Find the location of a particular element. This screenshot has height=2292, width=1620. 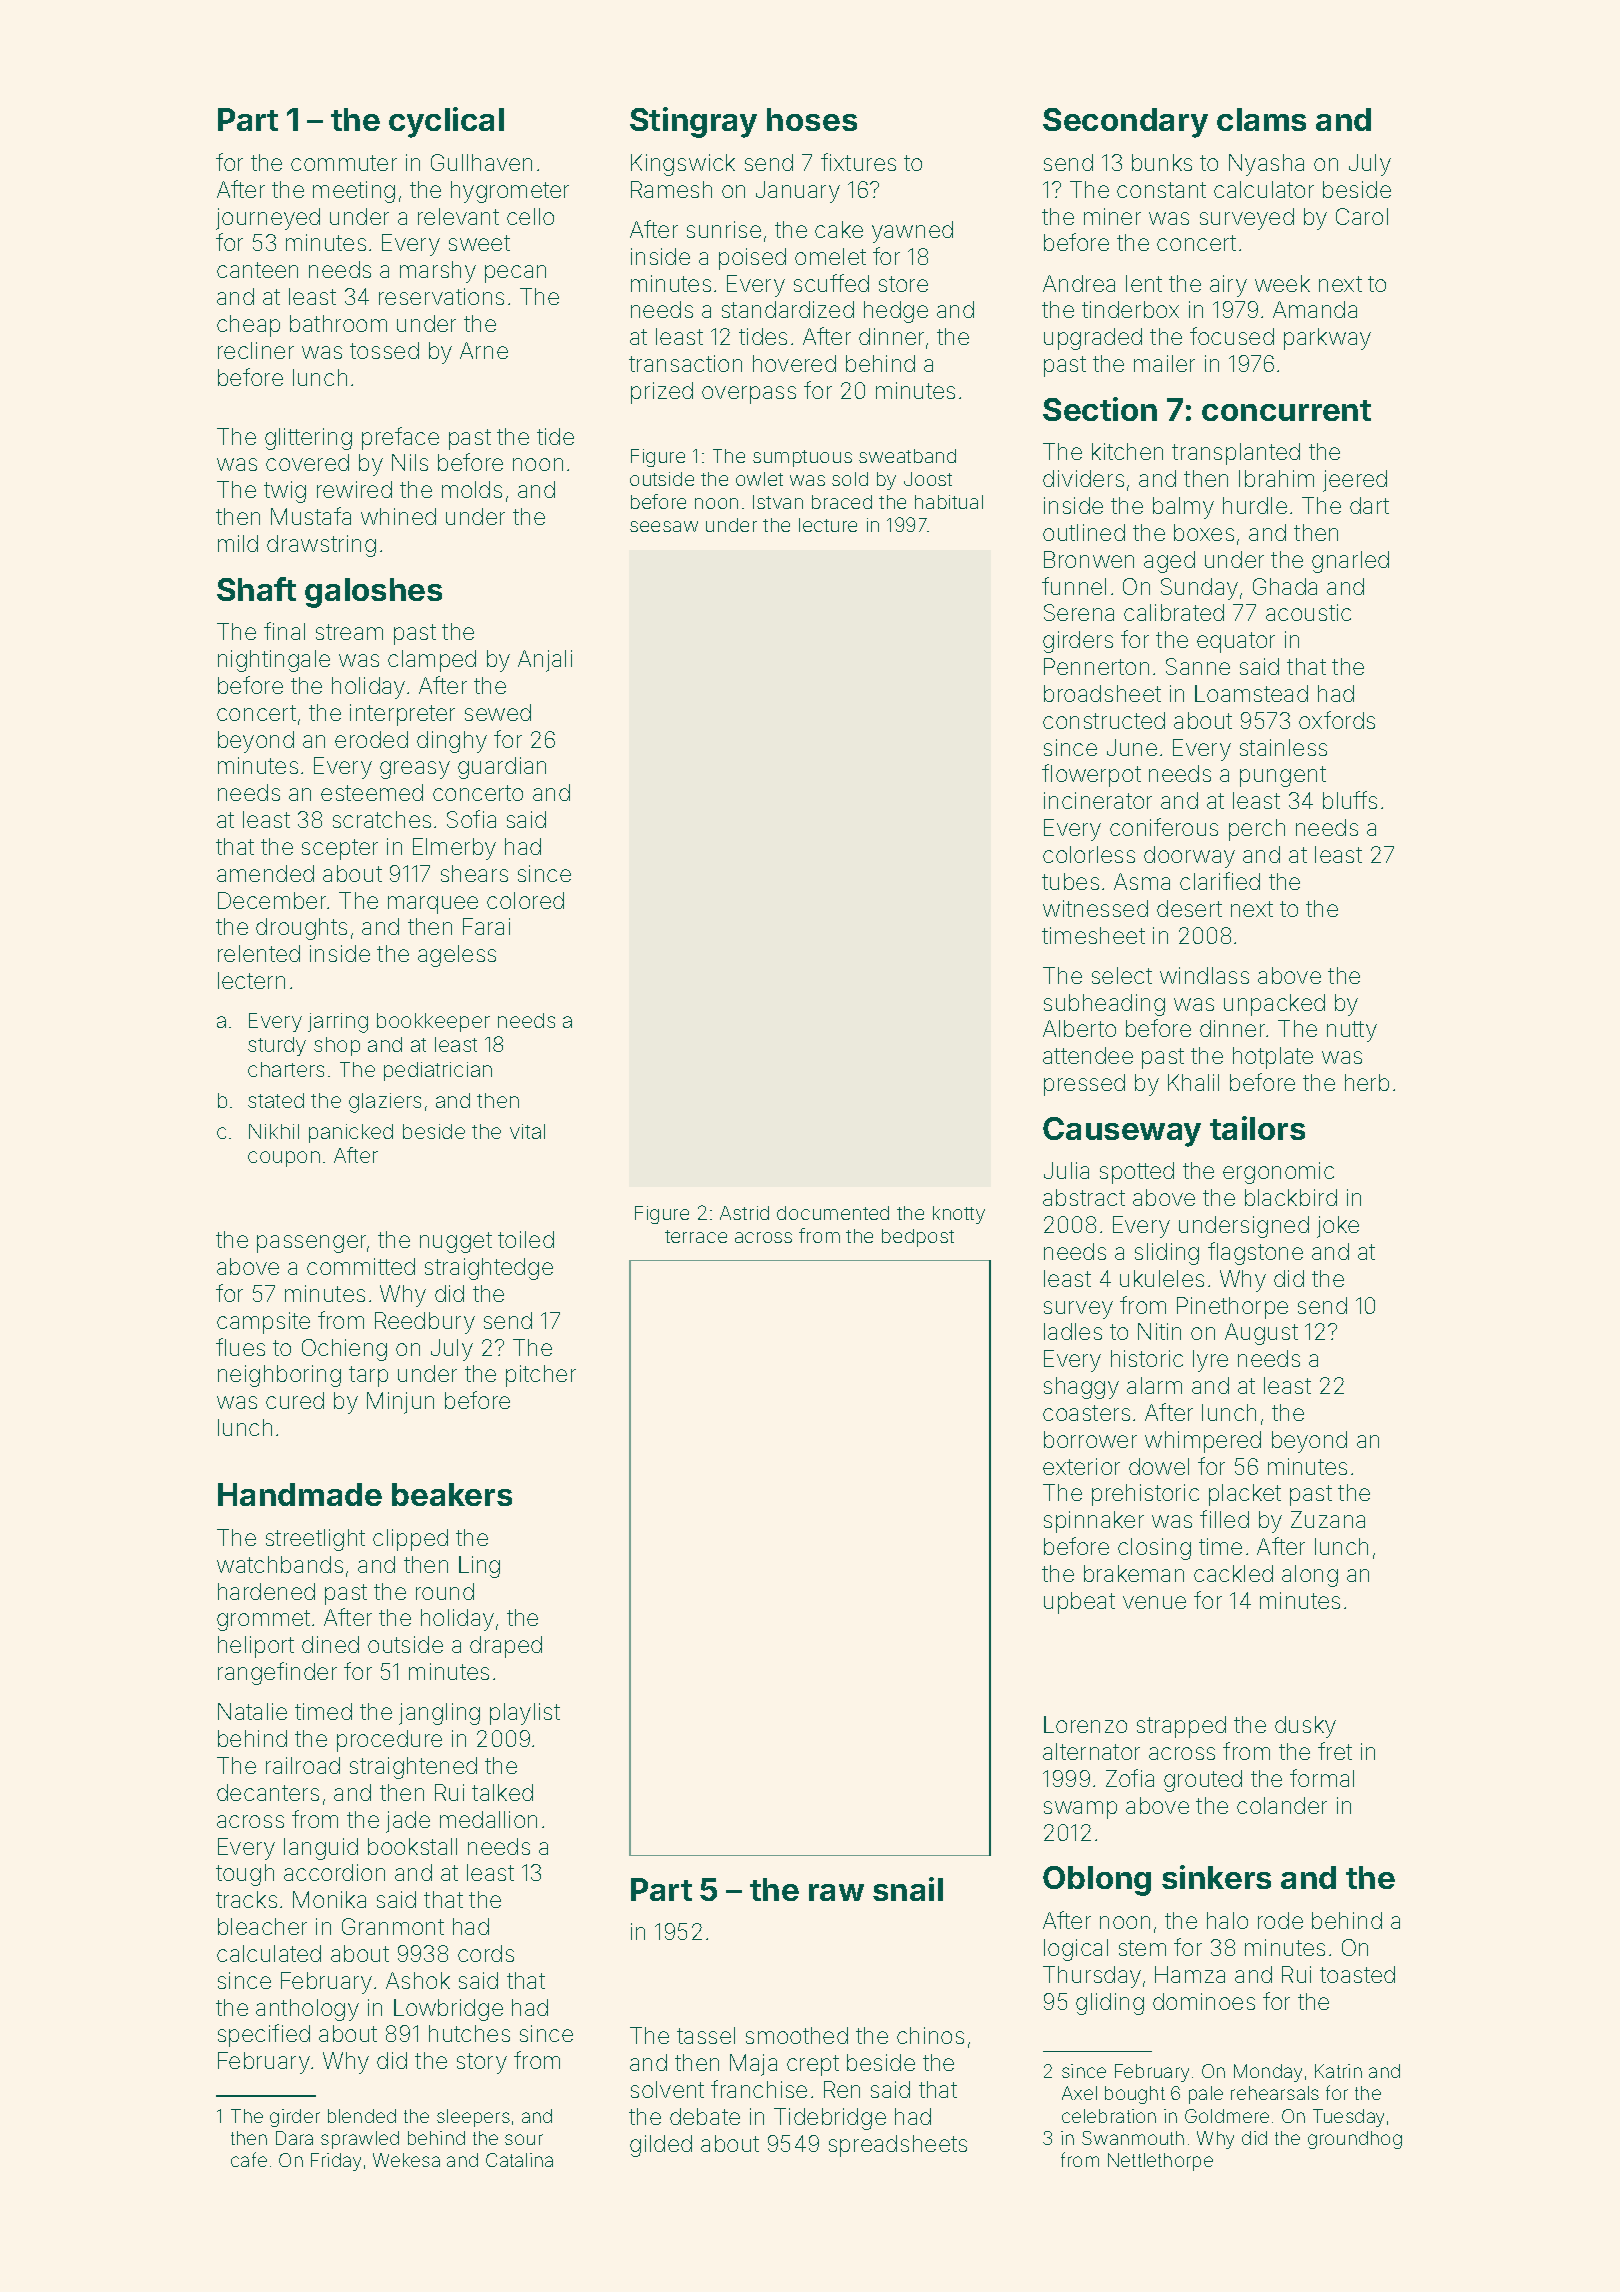

charters is located at coordinates (286, 1069).
